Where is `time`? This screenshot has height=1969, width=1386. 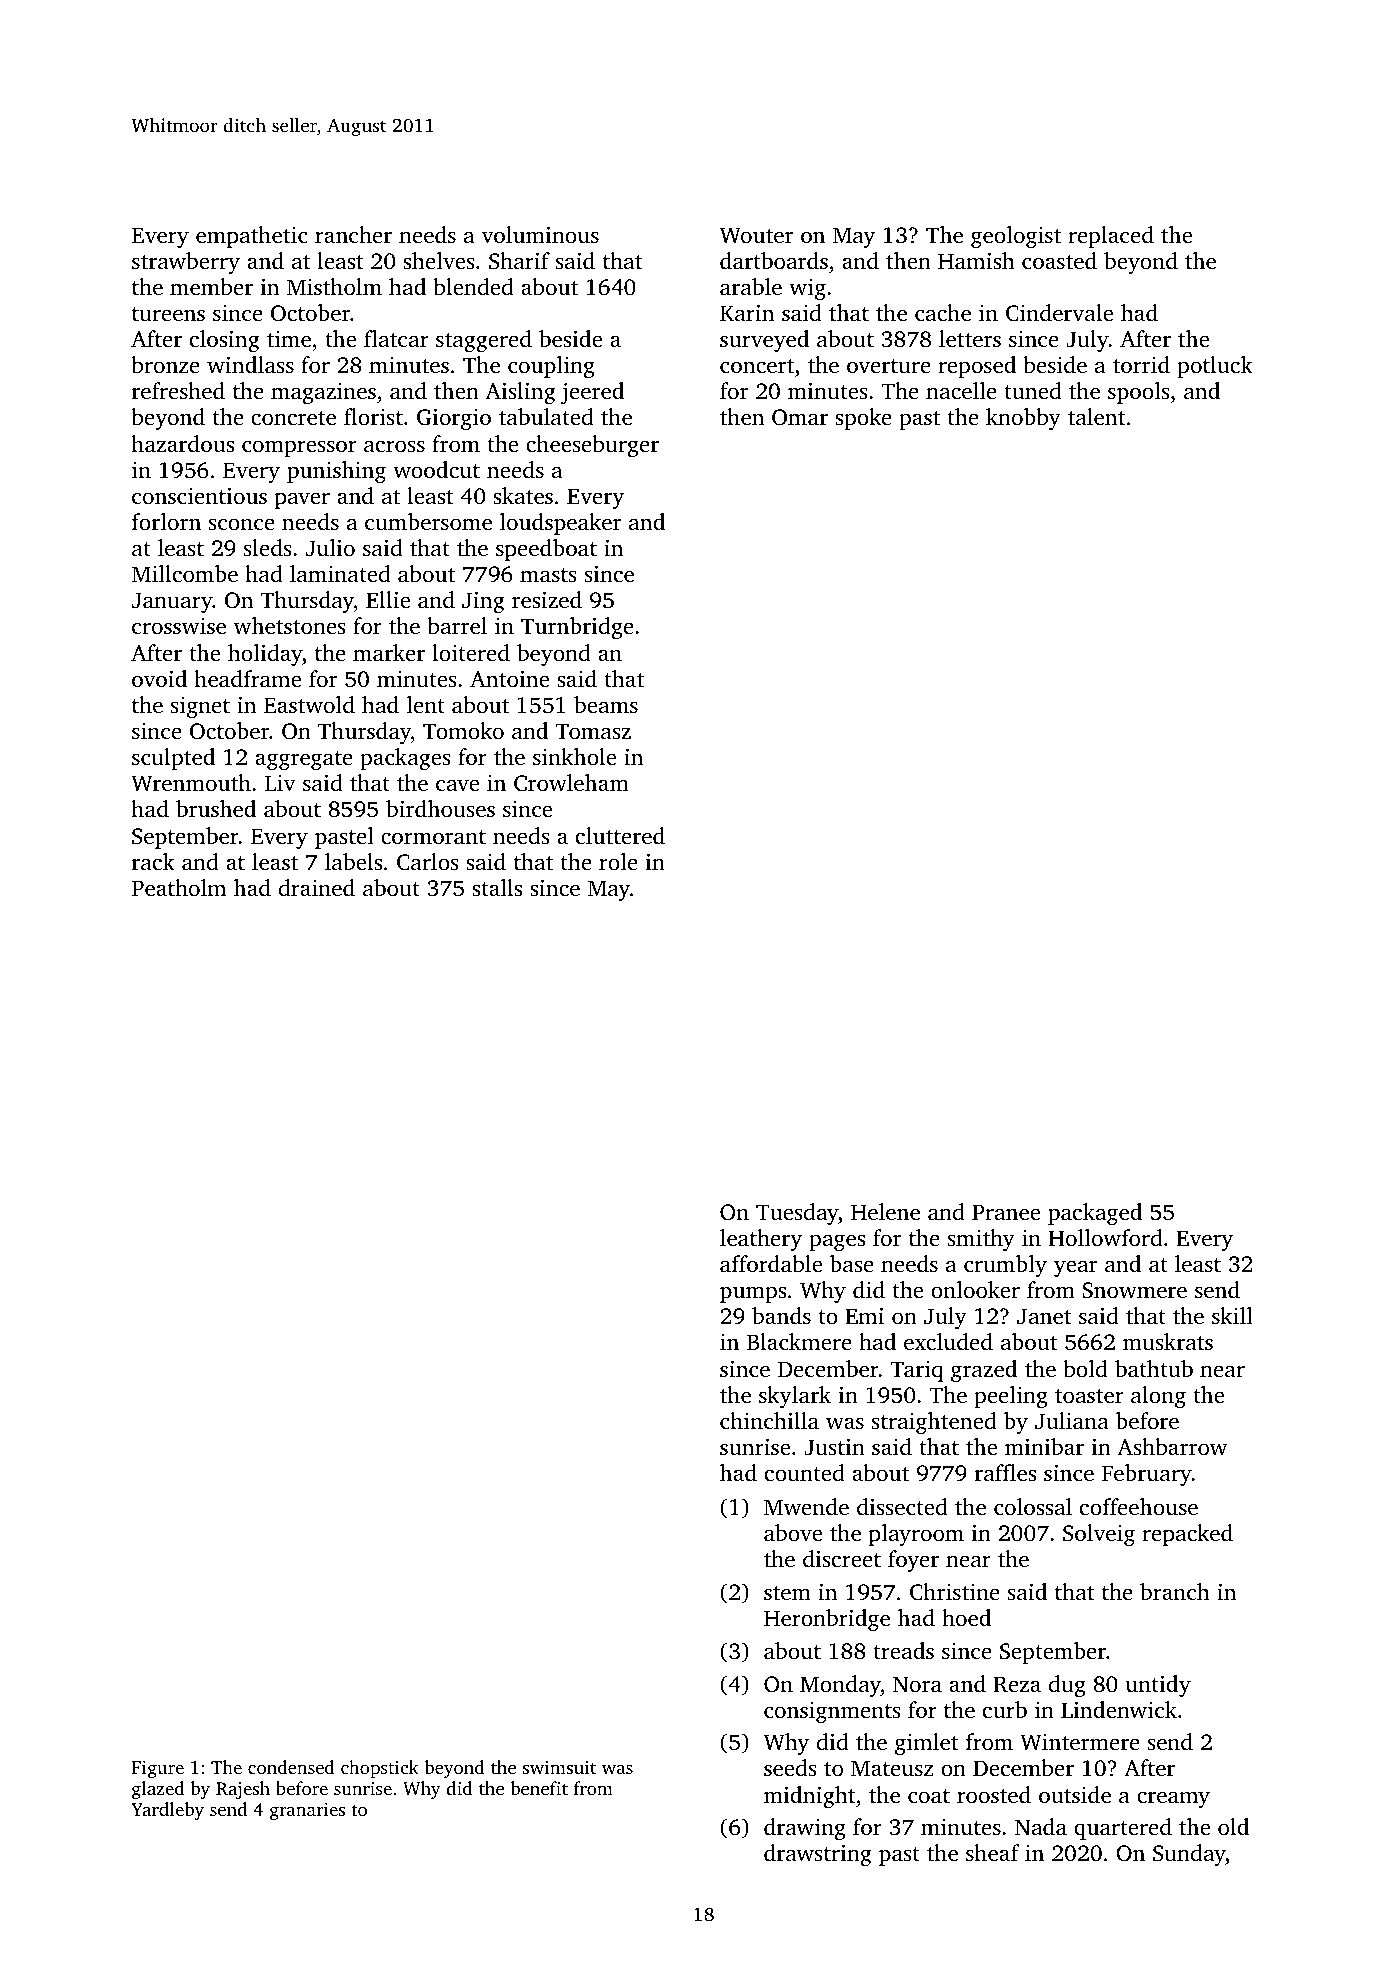
time is located at coordinates (289, 339).
